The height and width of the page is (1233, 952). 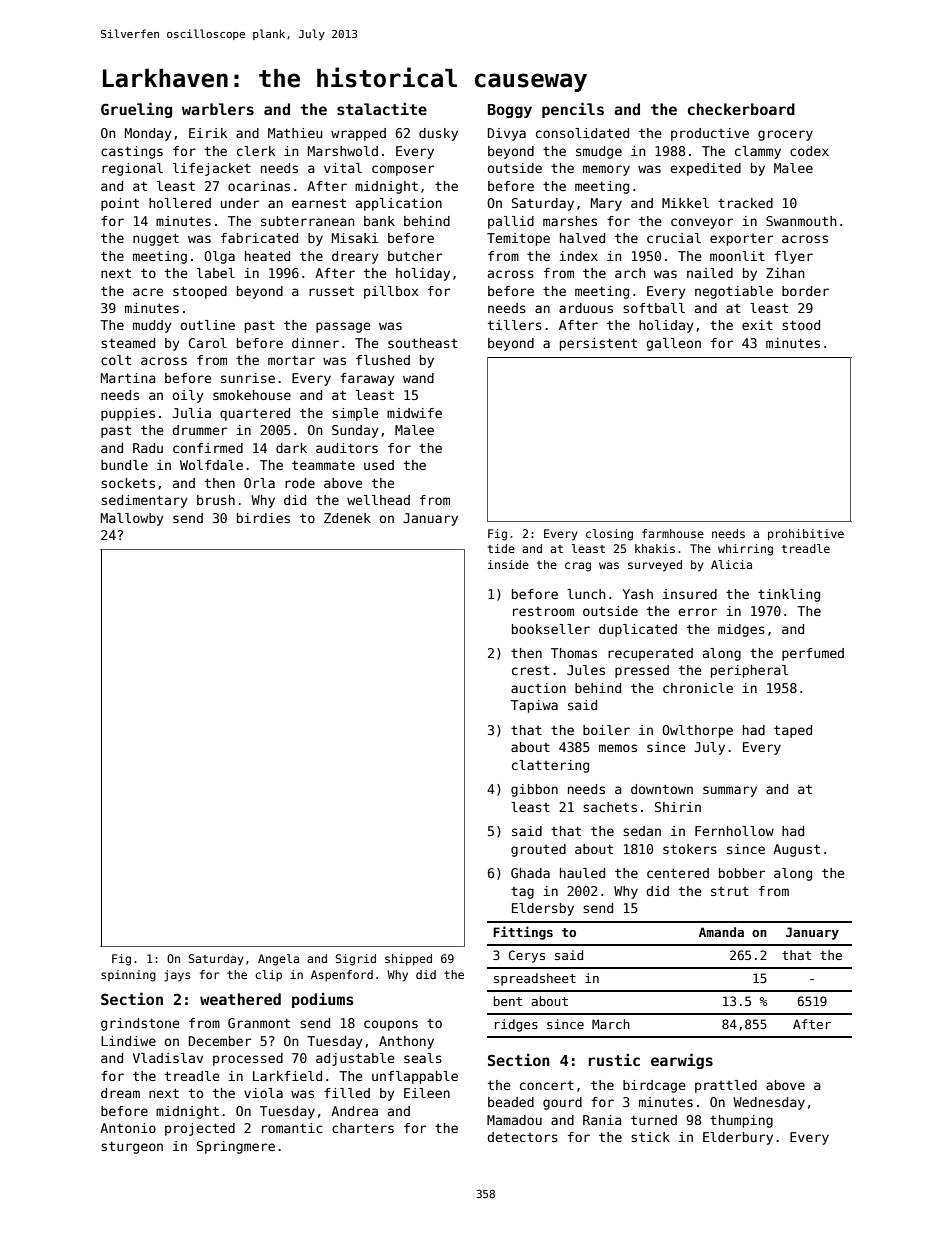 What do you see at coordinates (582, 133) in the page?
I see `consolidated` at bounding box center [582, 133].
